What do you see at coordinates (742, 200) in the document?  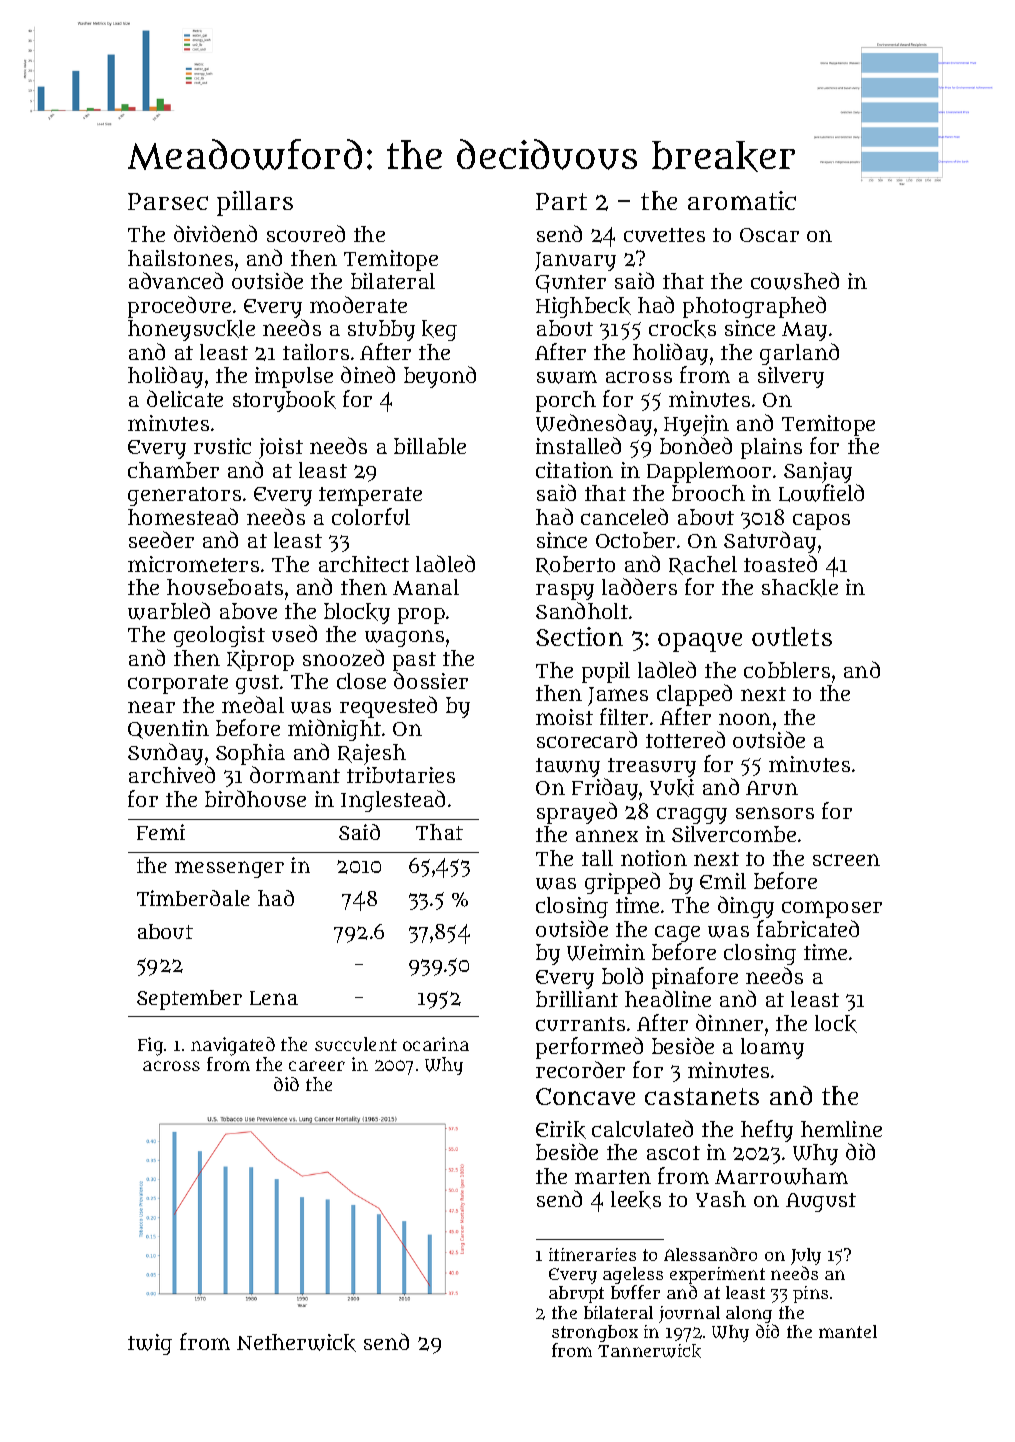 I see `aromatic` at bounding box center [742, 200].
